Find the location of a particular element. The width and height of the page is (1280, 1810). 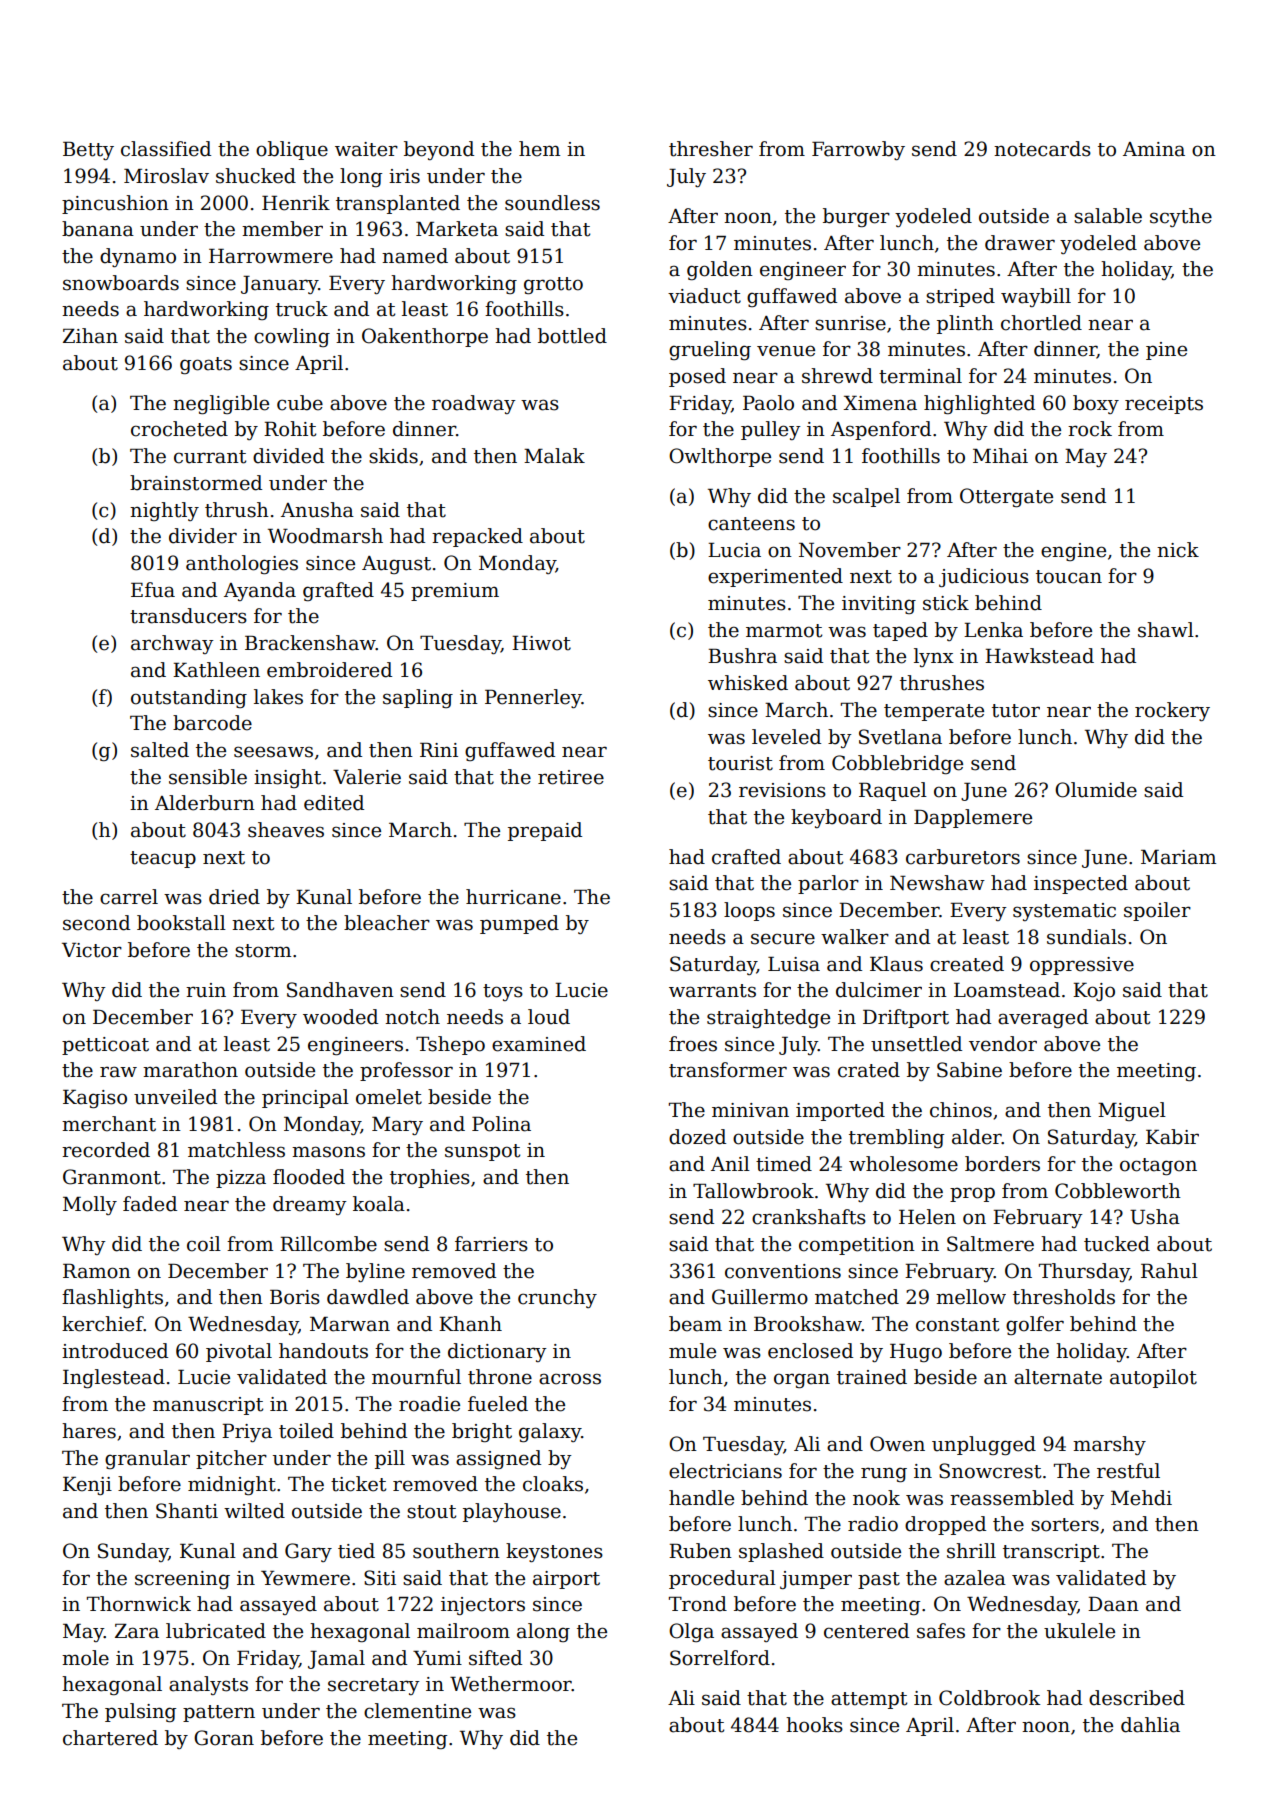

screening is located at coordinates (182, 1580).
